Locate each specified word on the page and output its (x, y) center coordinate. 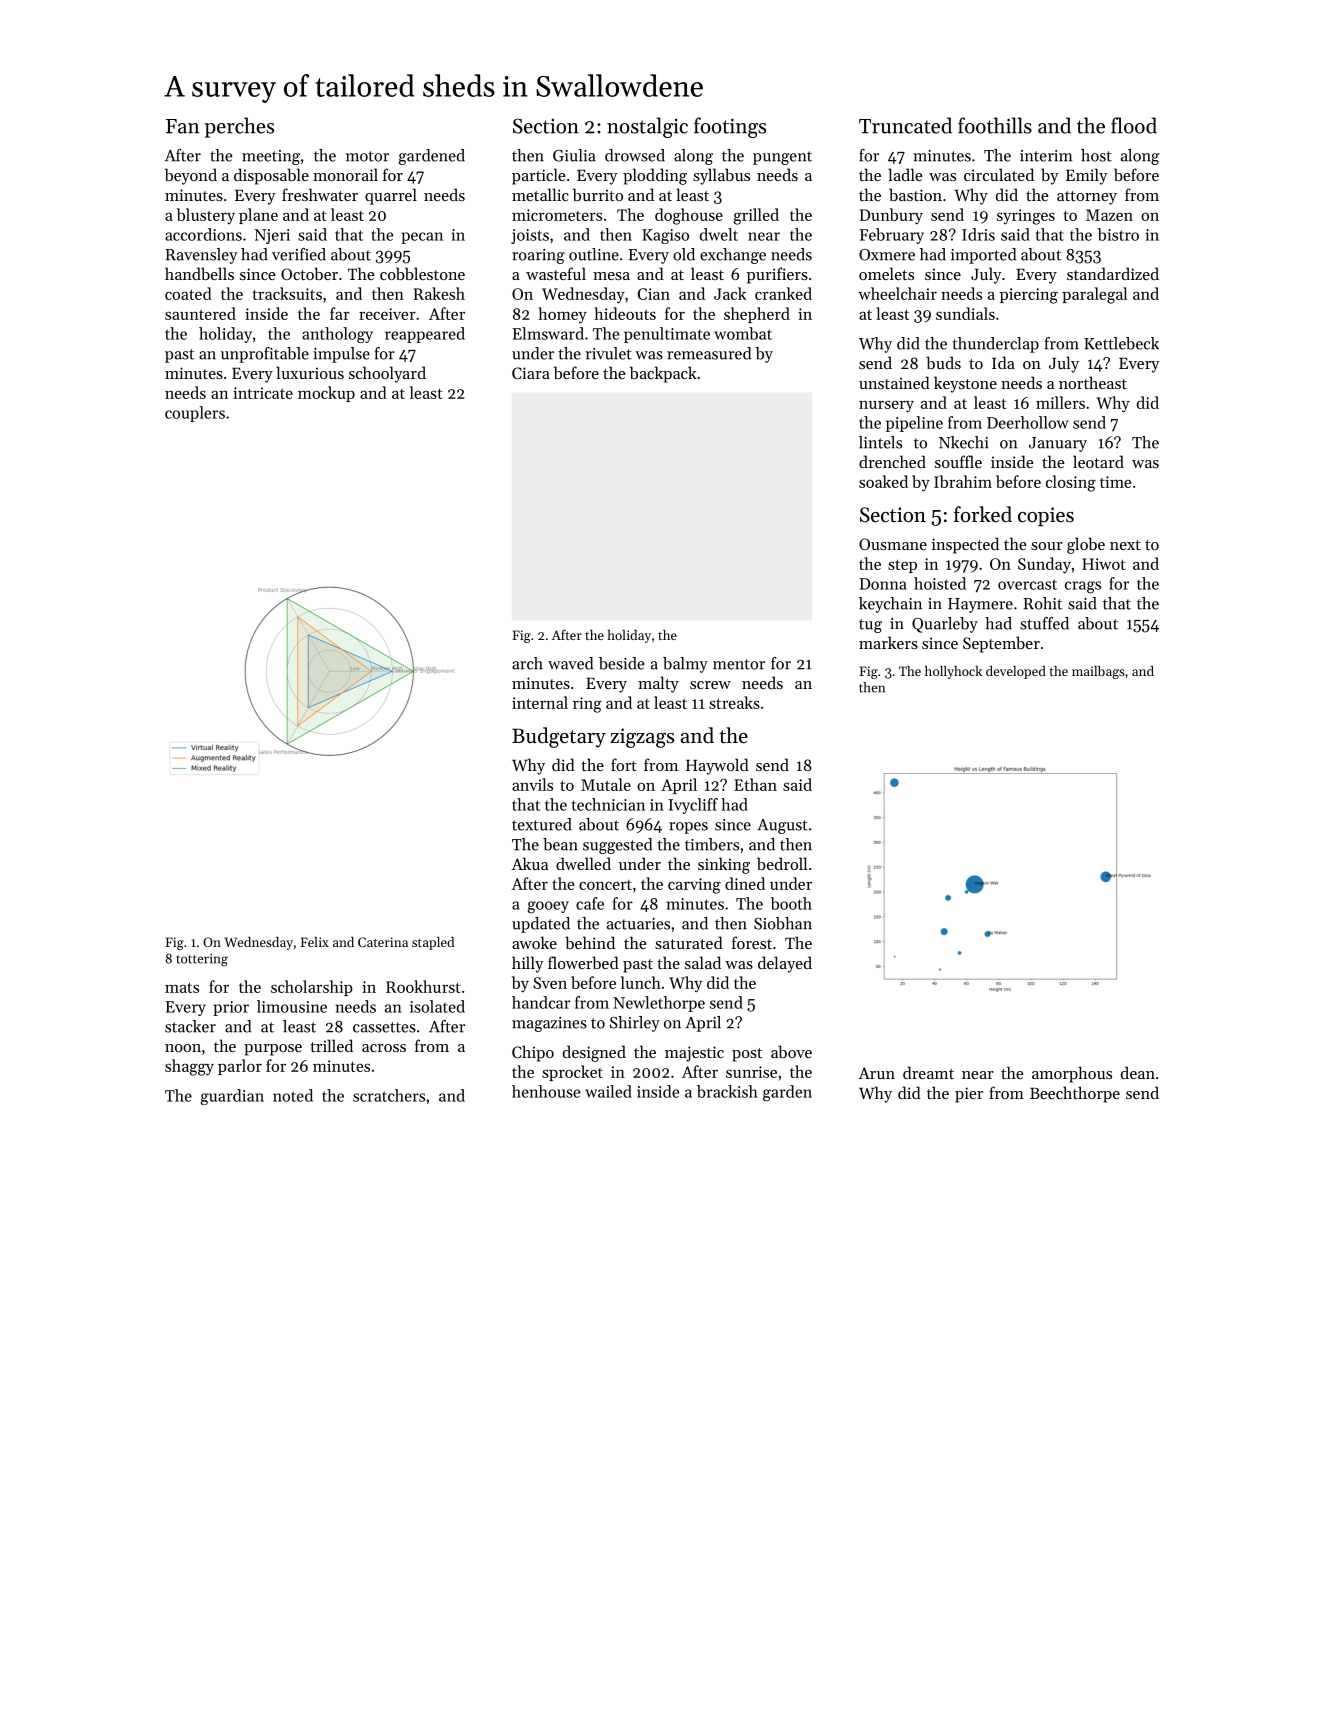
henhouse (546, 1091)
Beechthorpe (1075, 1094)
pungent (782, 158)
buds (943, 362)
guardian (232, 1097)
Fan (182, 126)
